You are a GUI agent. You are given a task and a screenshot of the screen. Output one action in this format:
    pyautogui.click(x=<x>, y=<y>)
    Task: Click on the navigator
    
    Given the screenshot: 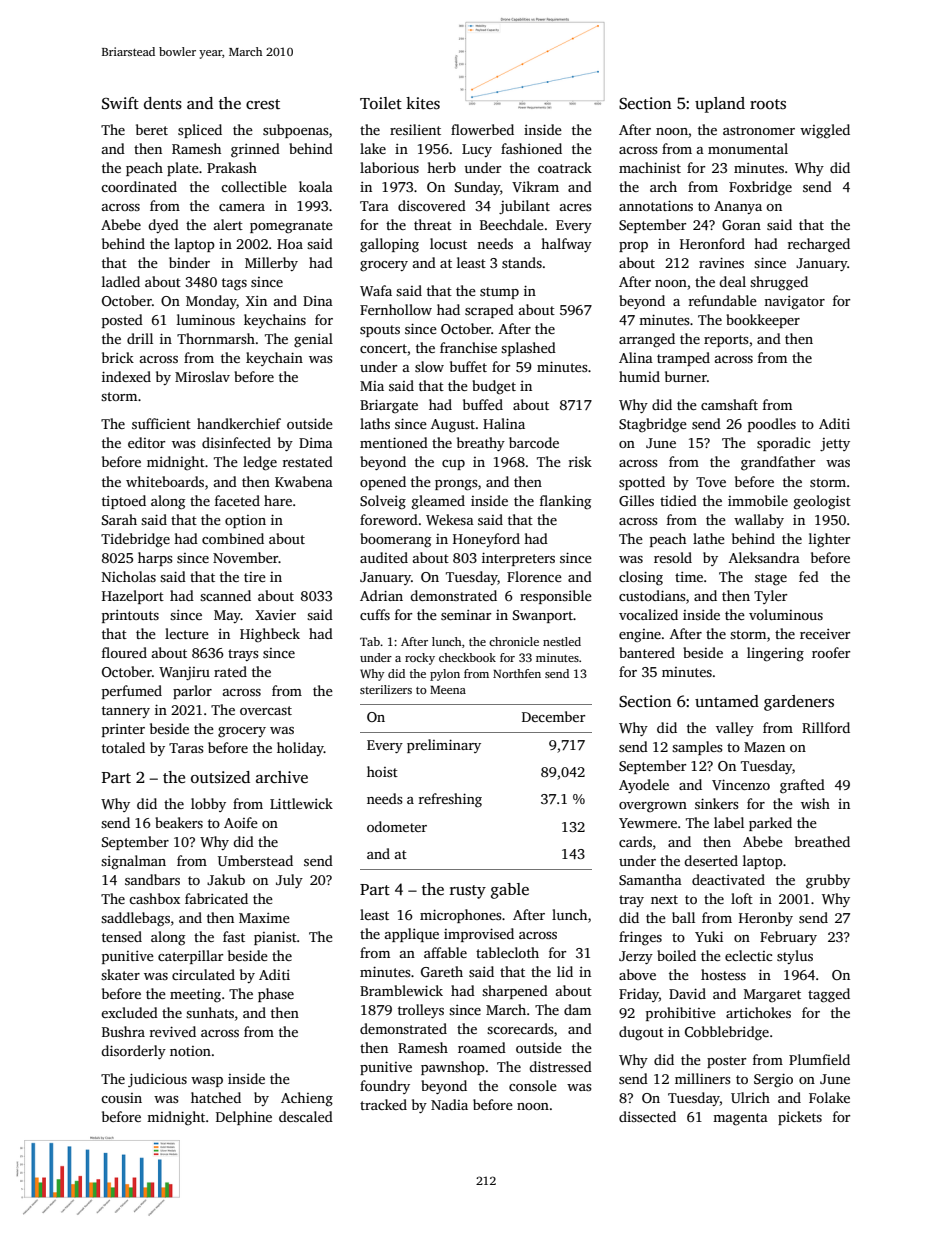 What is the action you would take?
    pyautogui.click(x=794, y=303)
